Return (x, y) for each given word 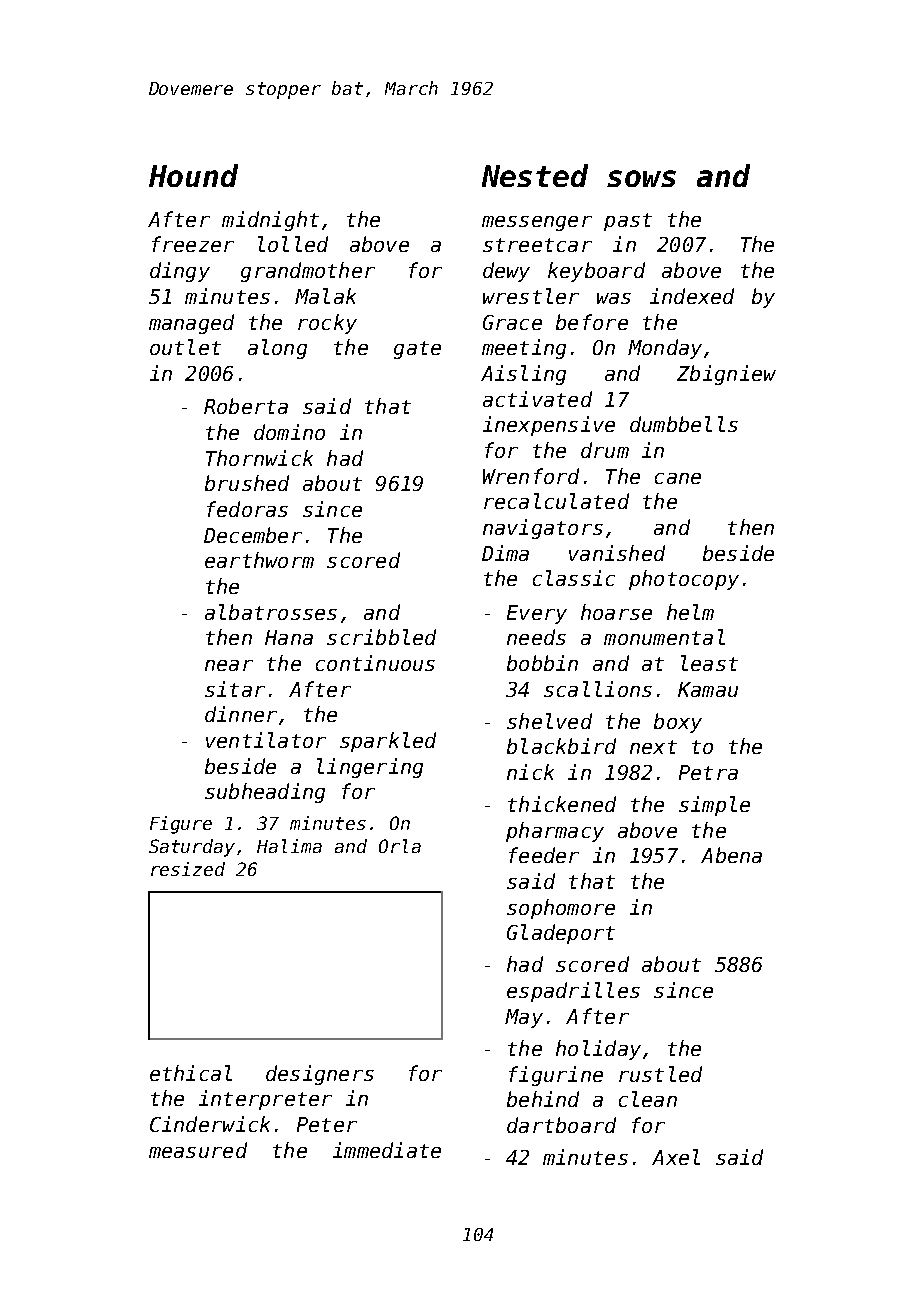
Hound (193, 175)
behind (543, 1099)
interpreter (265, 1100)
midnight (270, 221)
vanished (617, 553)
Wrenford (531, 476)
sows (641, 178)
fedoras (247, 509)
